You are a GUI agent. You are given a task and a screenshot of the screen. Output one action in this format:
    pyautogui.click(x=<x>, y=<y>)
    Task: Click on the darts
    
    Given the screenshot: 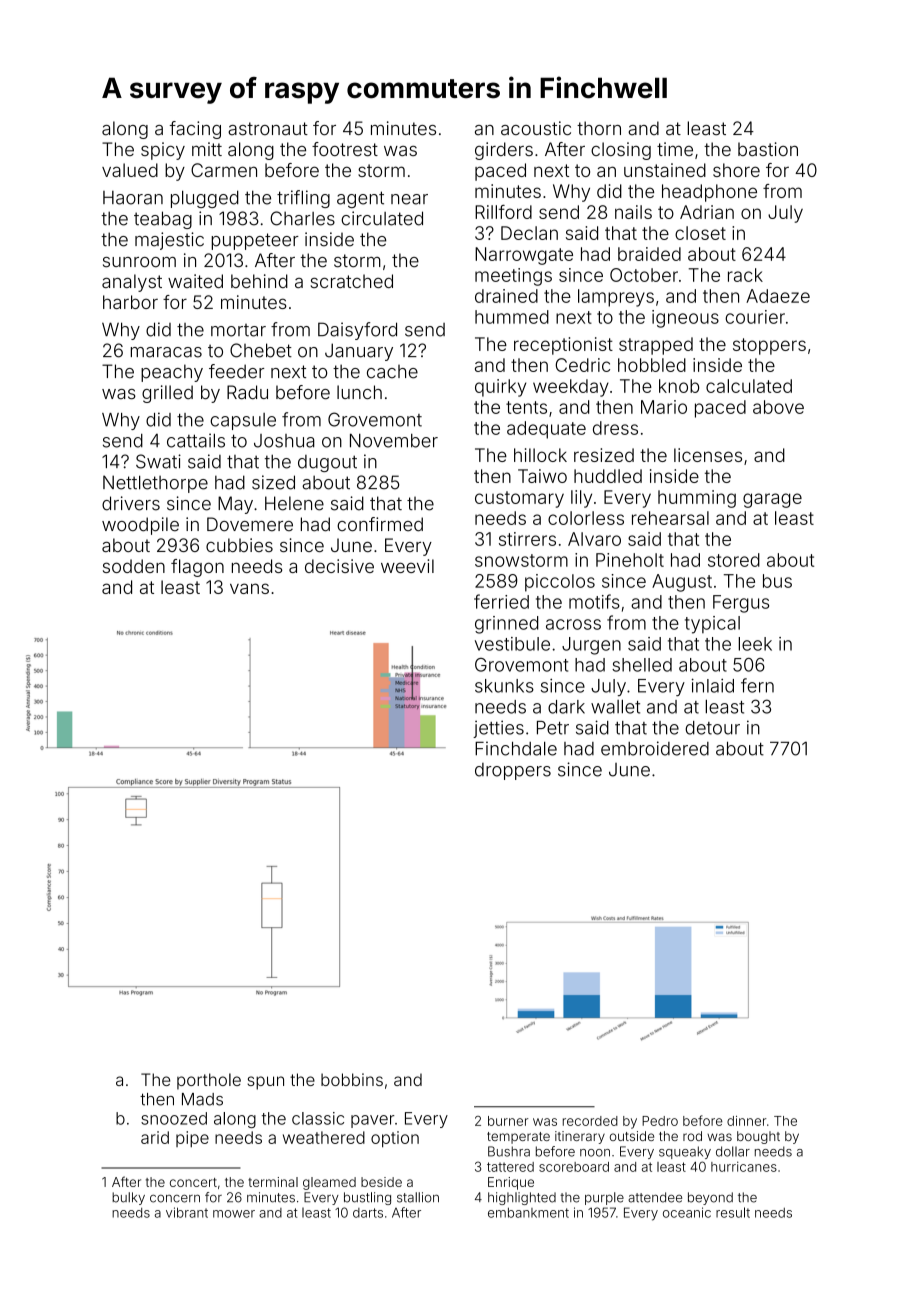 What is the action you would take?
    pyautogui.click(x=368, y=1213)
